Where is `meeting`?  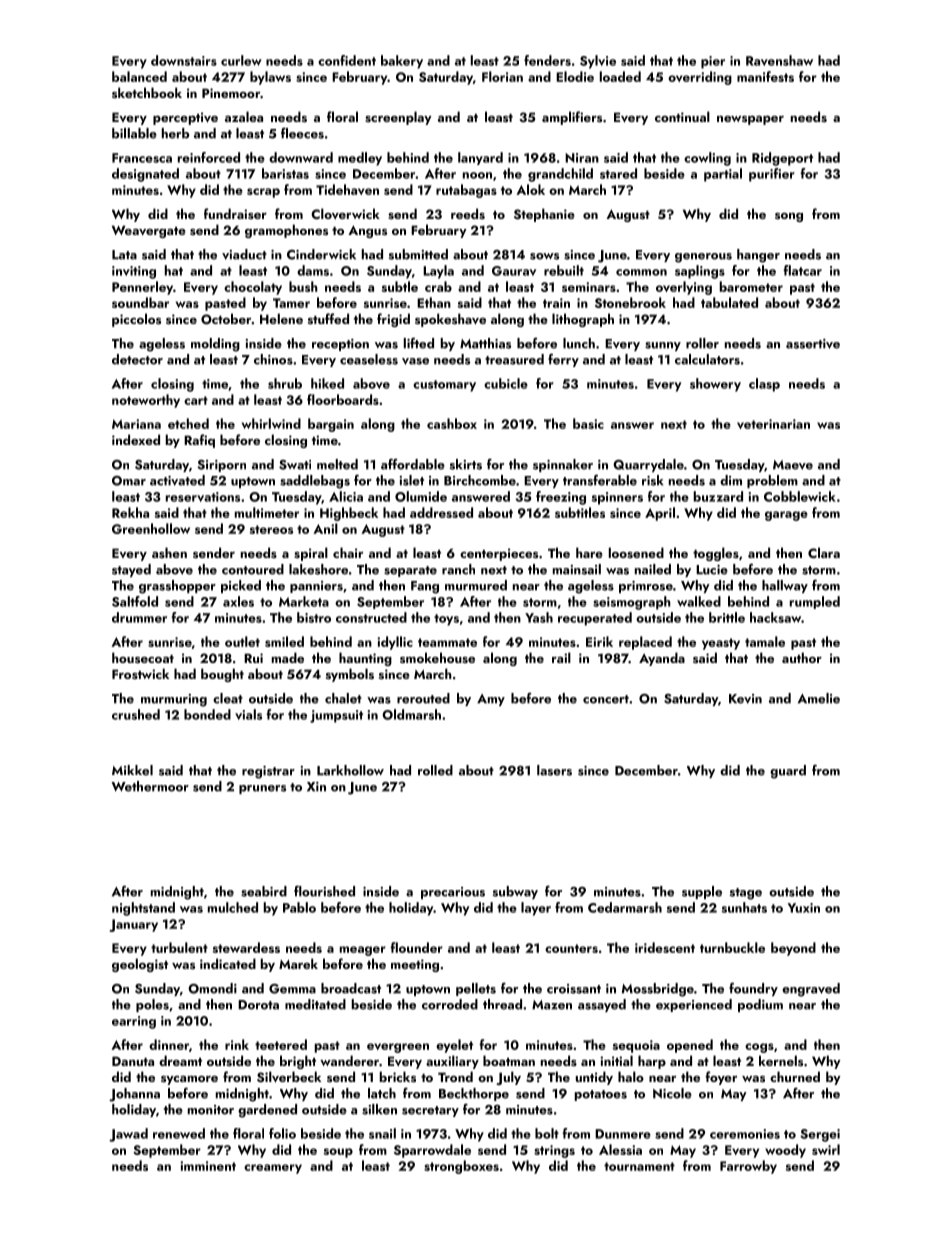 meeting is located at coordinates (415, 965).
